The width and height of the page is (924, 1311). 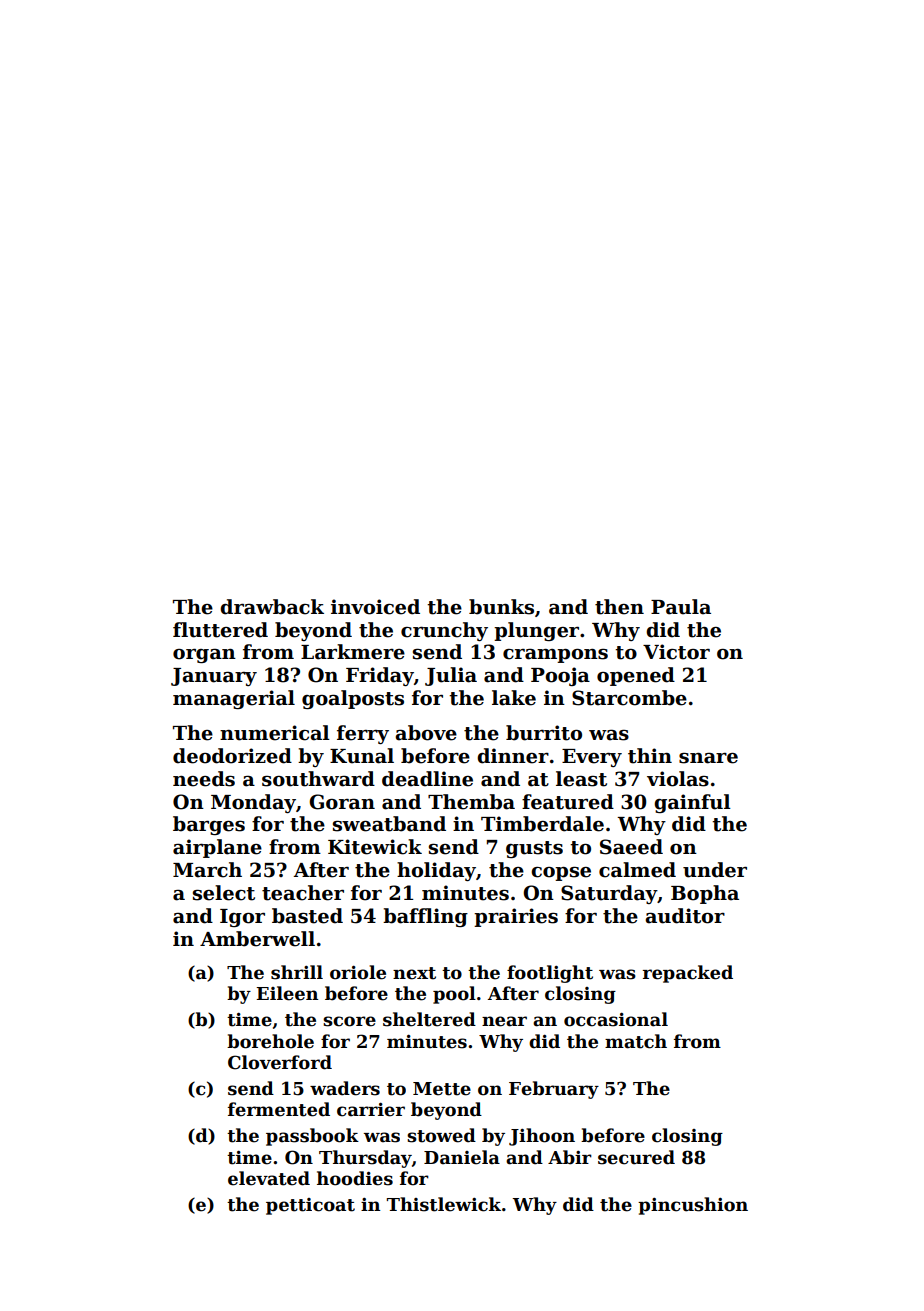 I want to click on opened, so click(x=636, y=676).
